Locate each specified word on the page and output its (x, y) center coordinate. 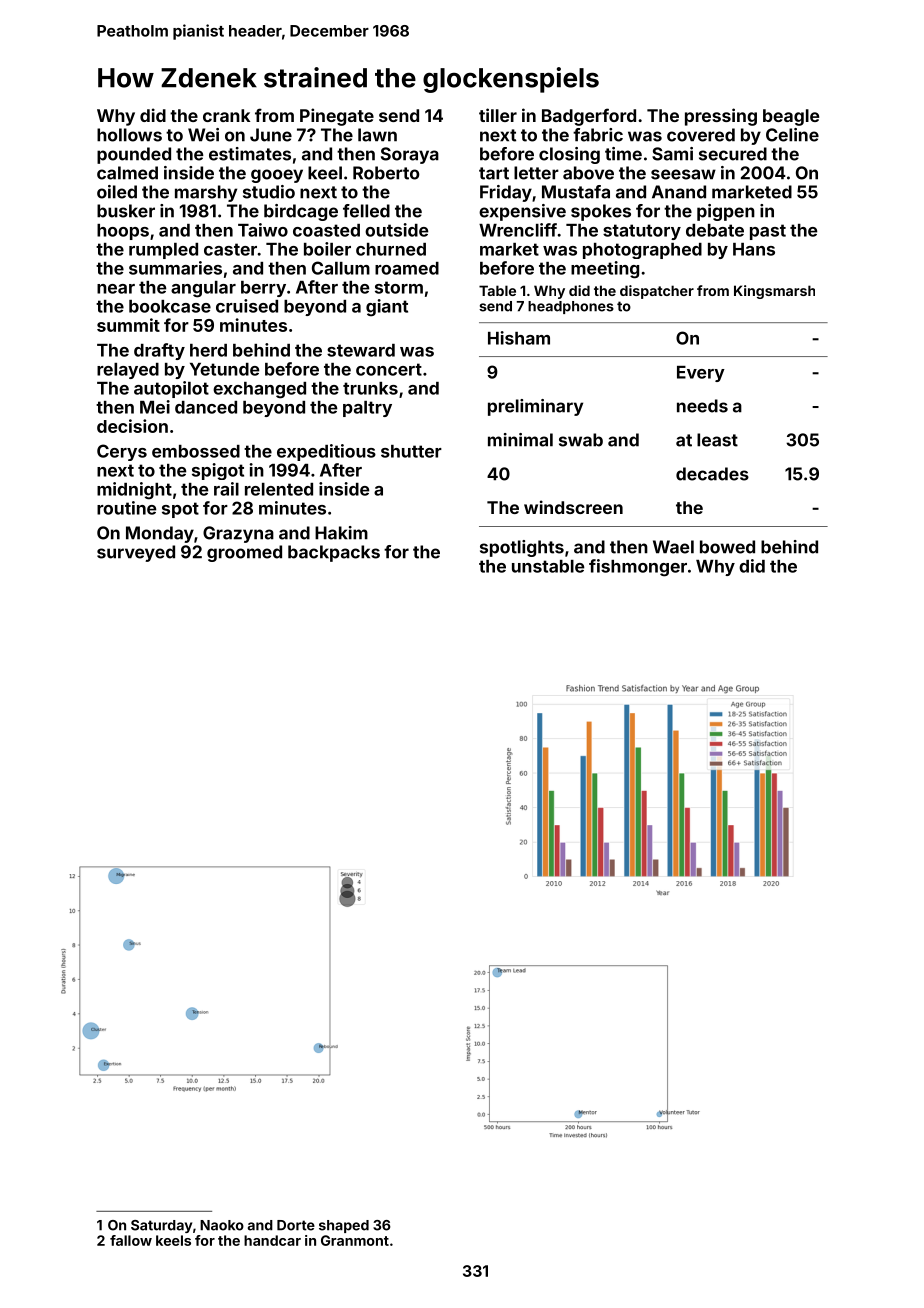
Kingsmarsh (774, 292)
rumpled (163, 251)
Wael (673, 547)
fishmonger (638, 568)
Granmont (355, 1240)
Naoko (222, 1225)
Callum (341, 268)
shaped (344, 1226)
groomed (244, 553)
